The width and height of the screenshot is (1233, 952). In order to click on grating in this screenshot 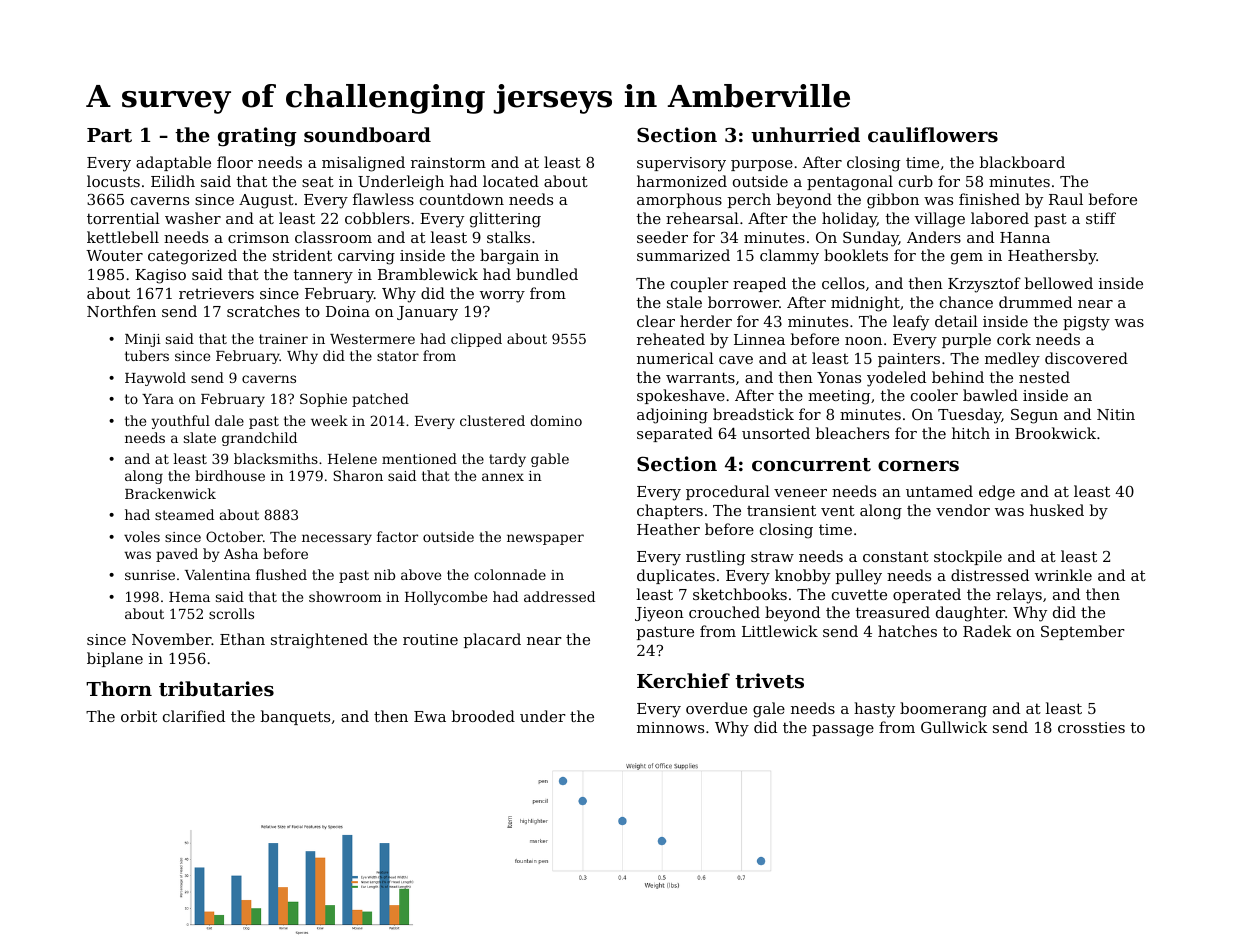, I will do `click(257, 137)`.
